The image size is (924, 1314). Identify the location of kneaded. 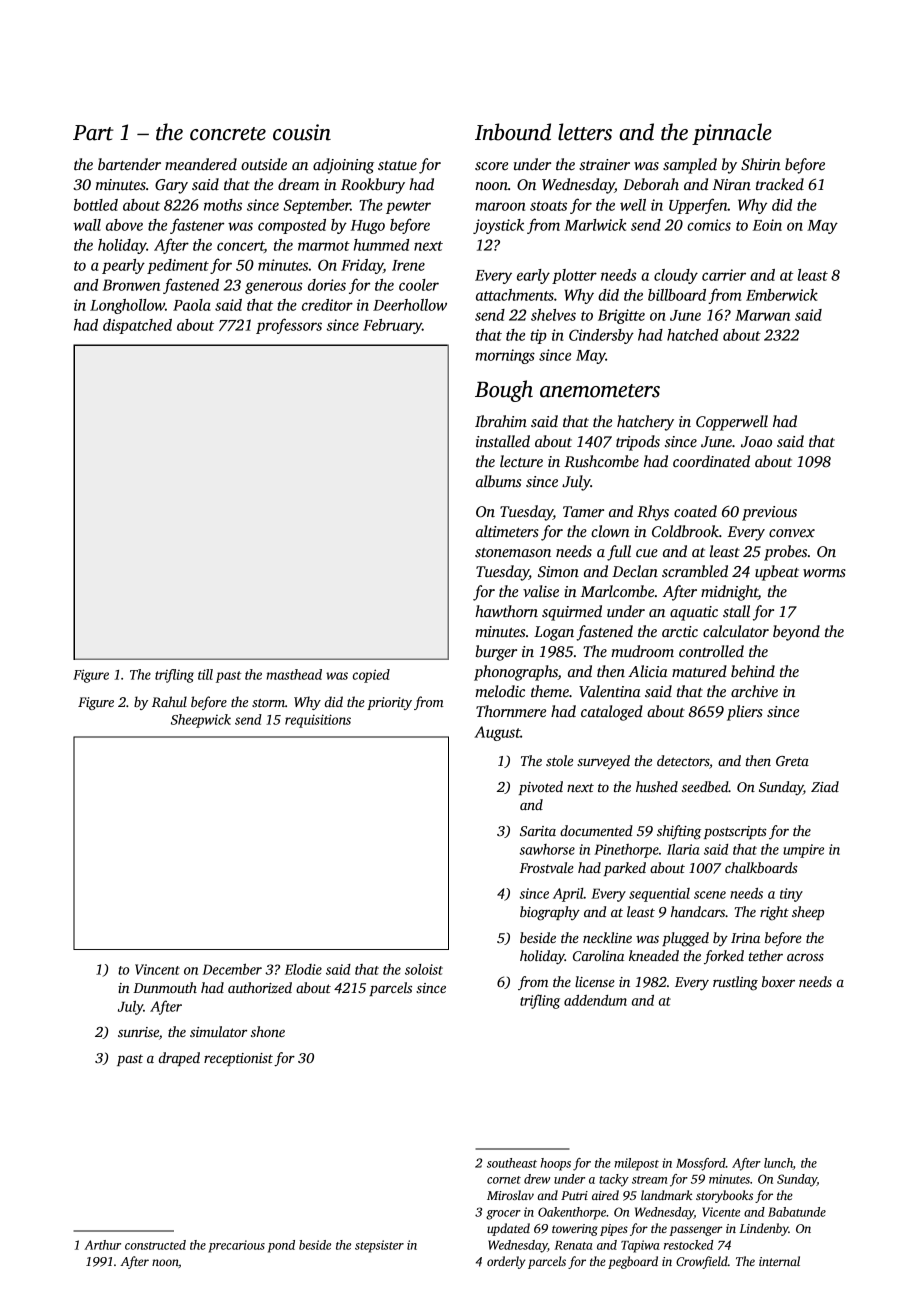
(654, 955).
